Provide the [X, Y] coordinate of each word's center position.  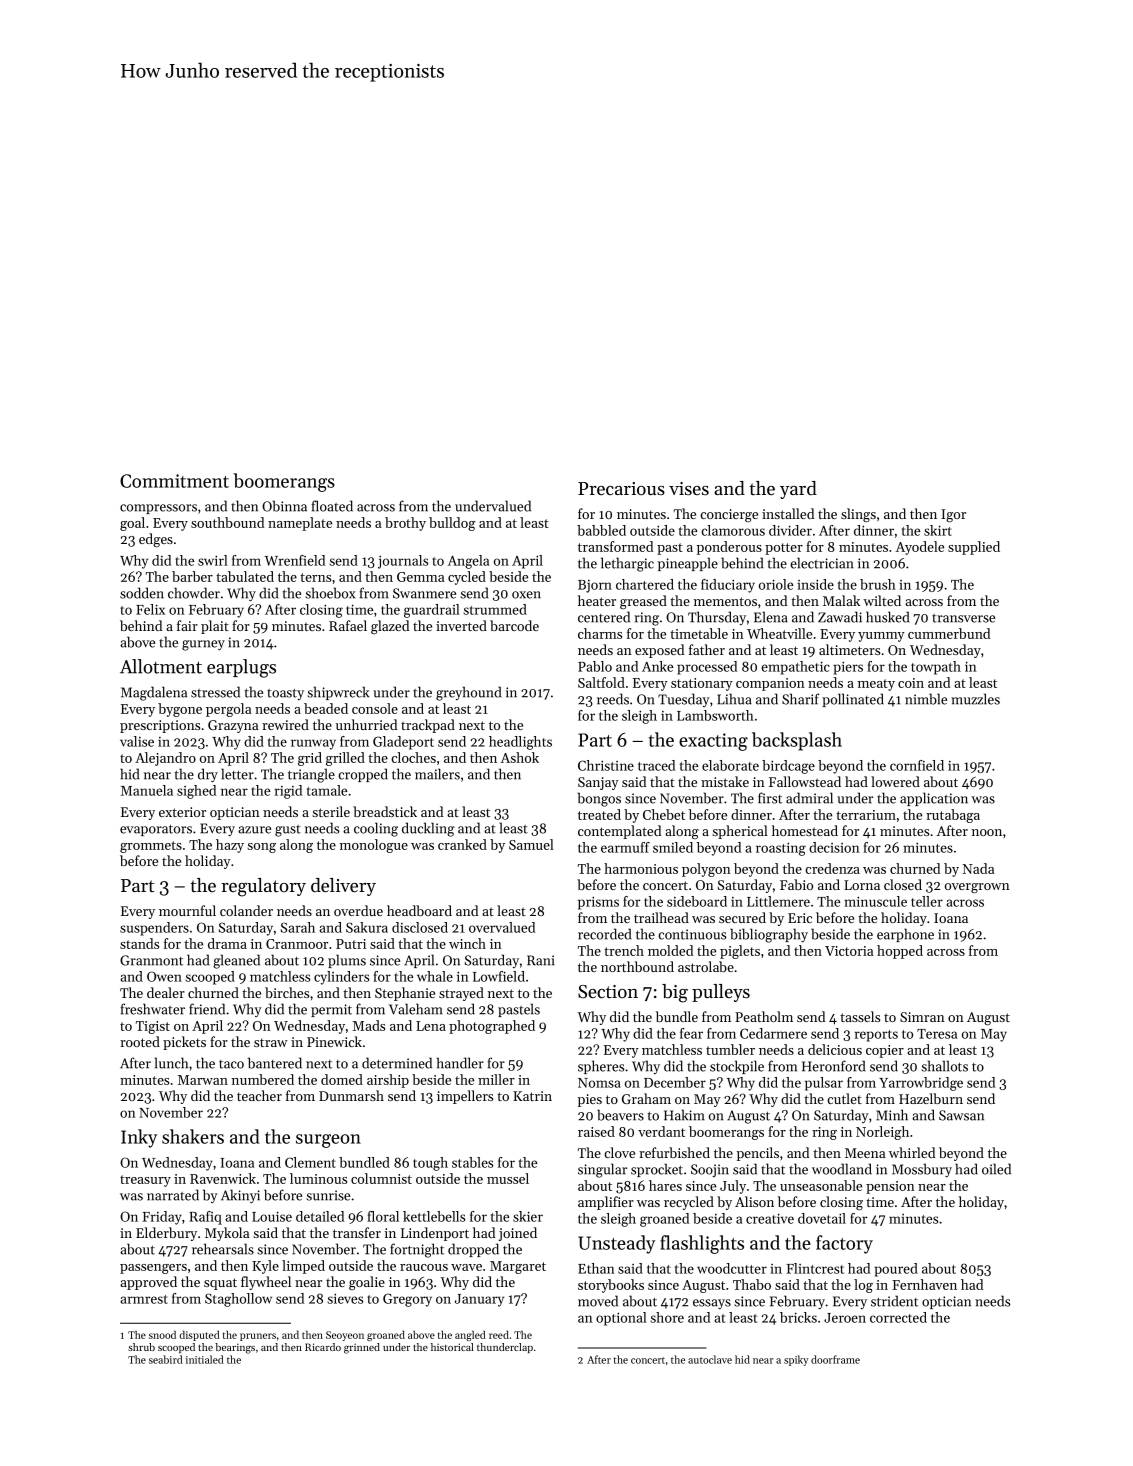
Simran [922, 1017]
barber [192, 576]
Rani [541, 960]
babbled [601, 530]
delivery [343, 887]
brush [878, 584]
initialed [205, 1359]
